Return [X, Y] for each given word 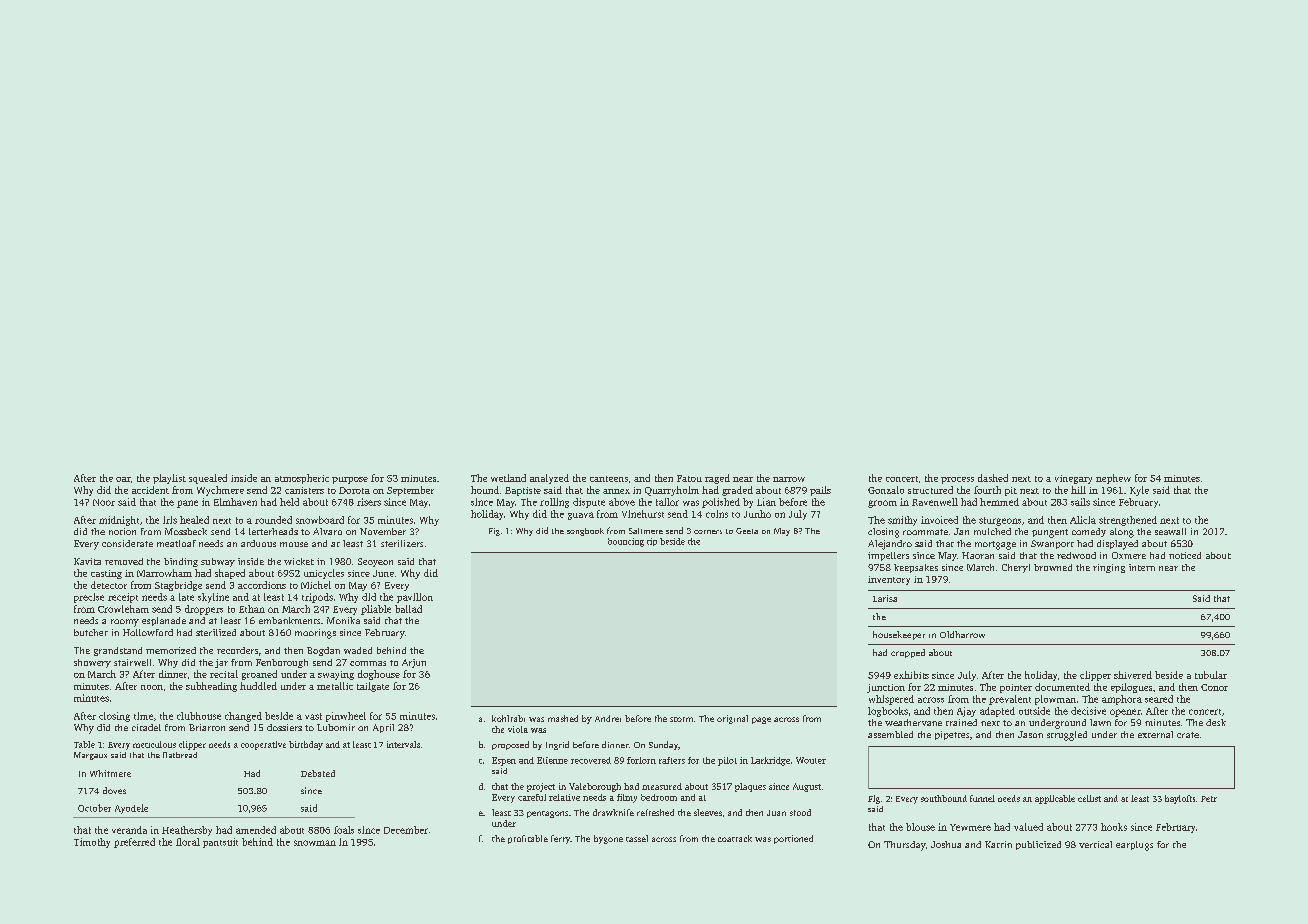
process [957, 480]
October [94, 808]
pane [187, 504]
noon [152, 687]
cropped [908, 653]
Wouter [811, 760]
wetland [508, 478]
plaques [750, 787]
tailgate [373, 687]
